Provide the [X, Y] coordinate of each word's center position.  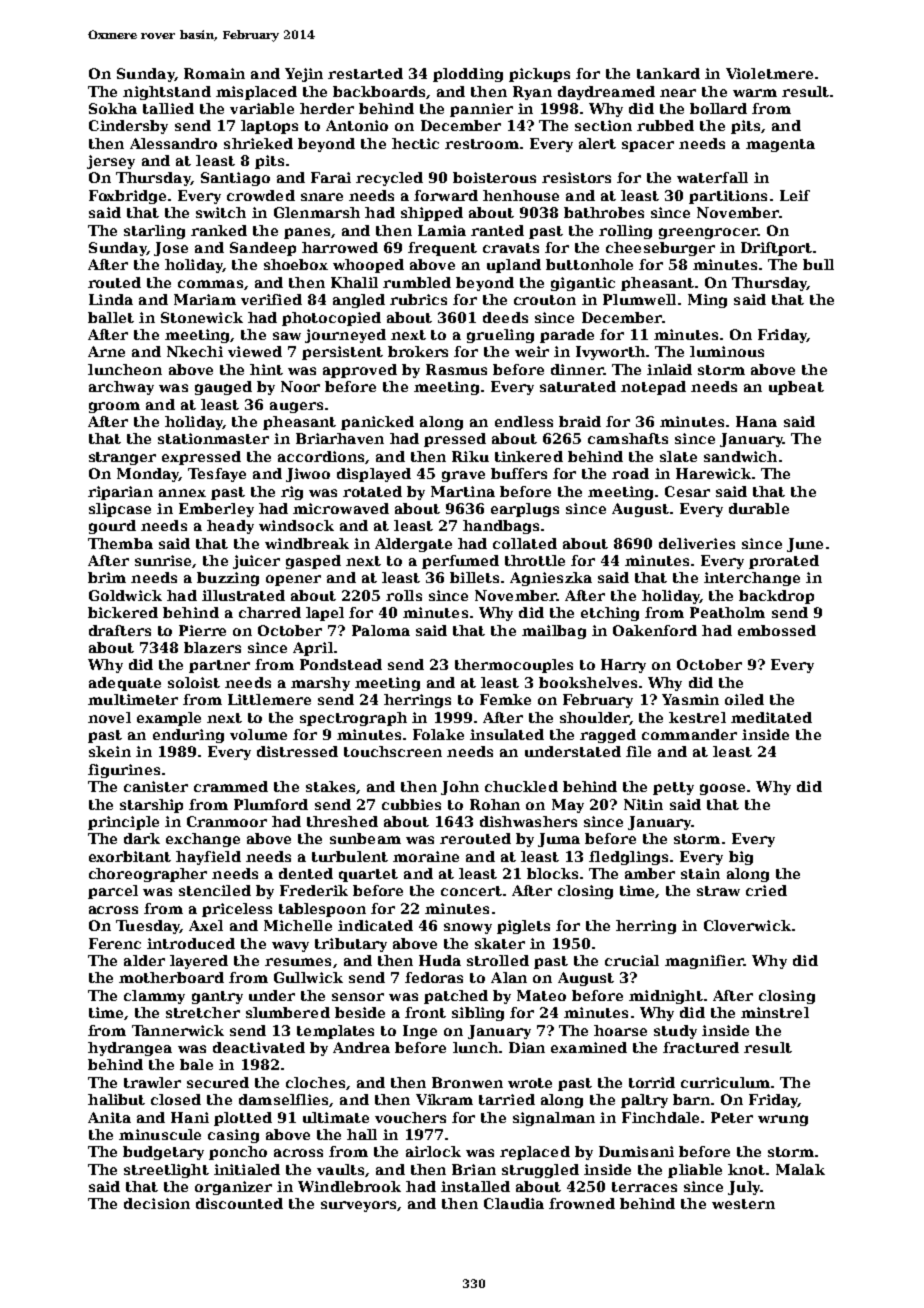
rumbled [417, 282]
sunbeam [365, 838]
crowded [261, 195]
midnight [666, 997]
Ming [707, 301]
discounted [239, 1203]
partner [219, 666]
